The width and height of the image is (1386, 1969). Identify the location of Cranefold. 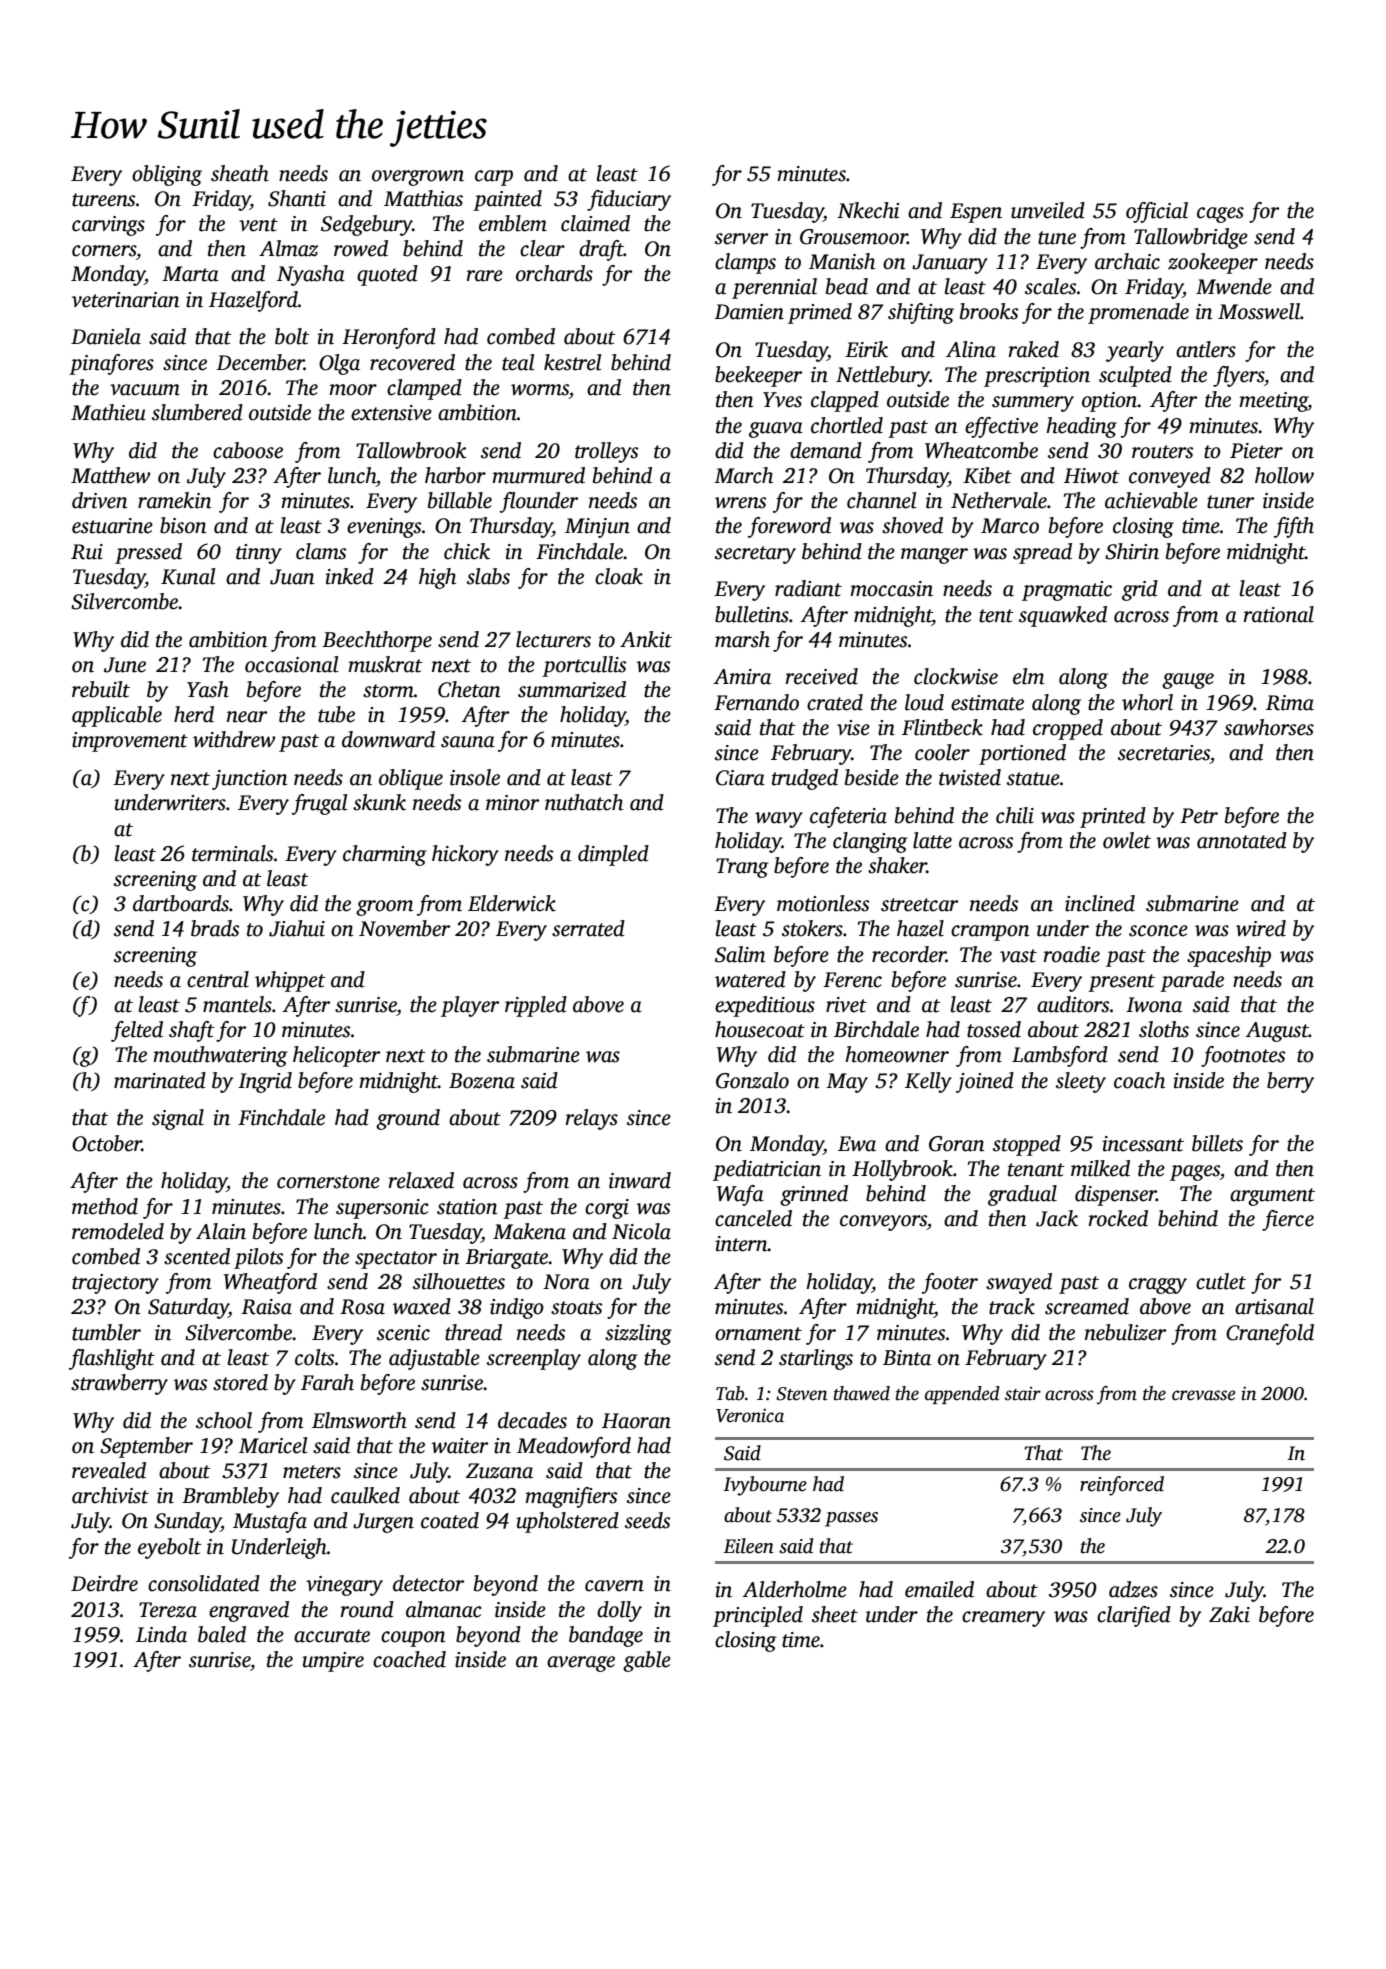
(1270, 1334).
